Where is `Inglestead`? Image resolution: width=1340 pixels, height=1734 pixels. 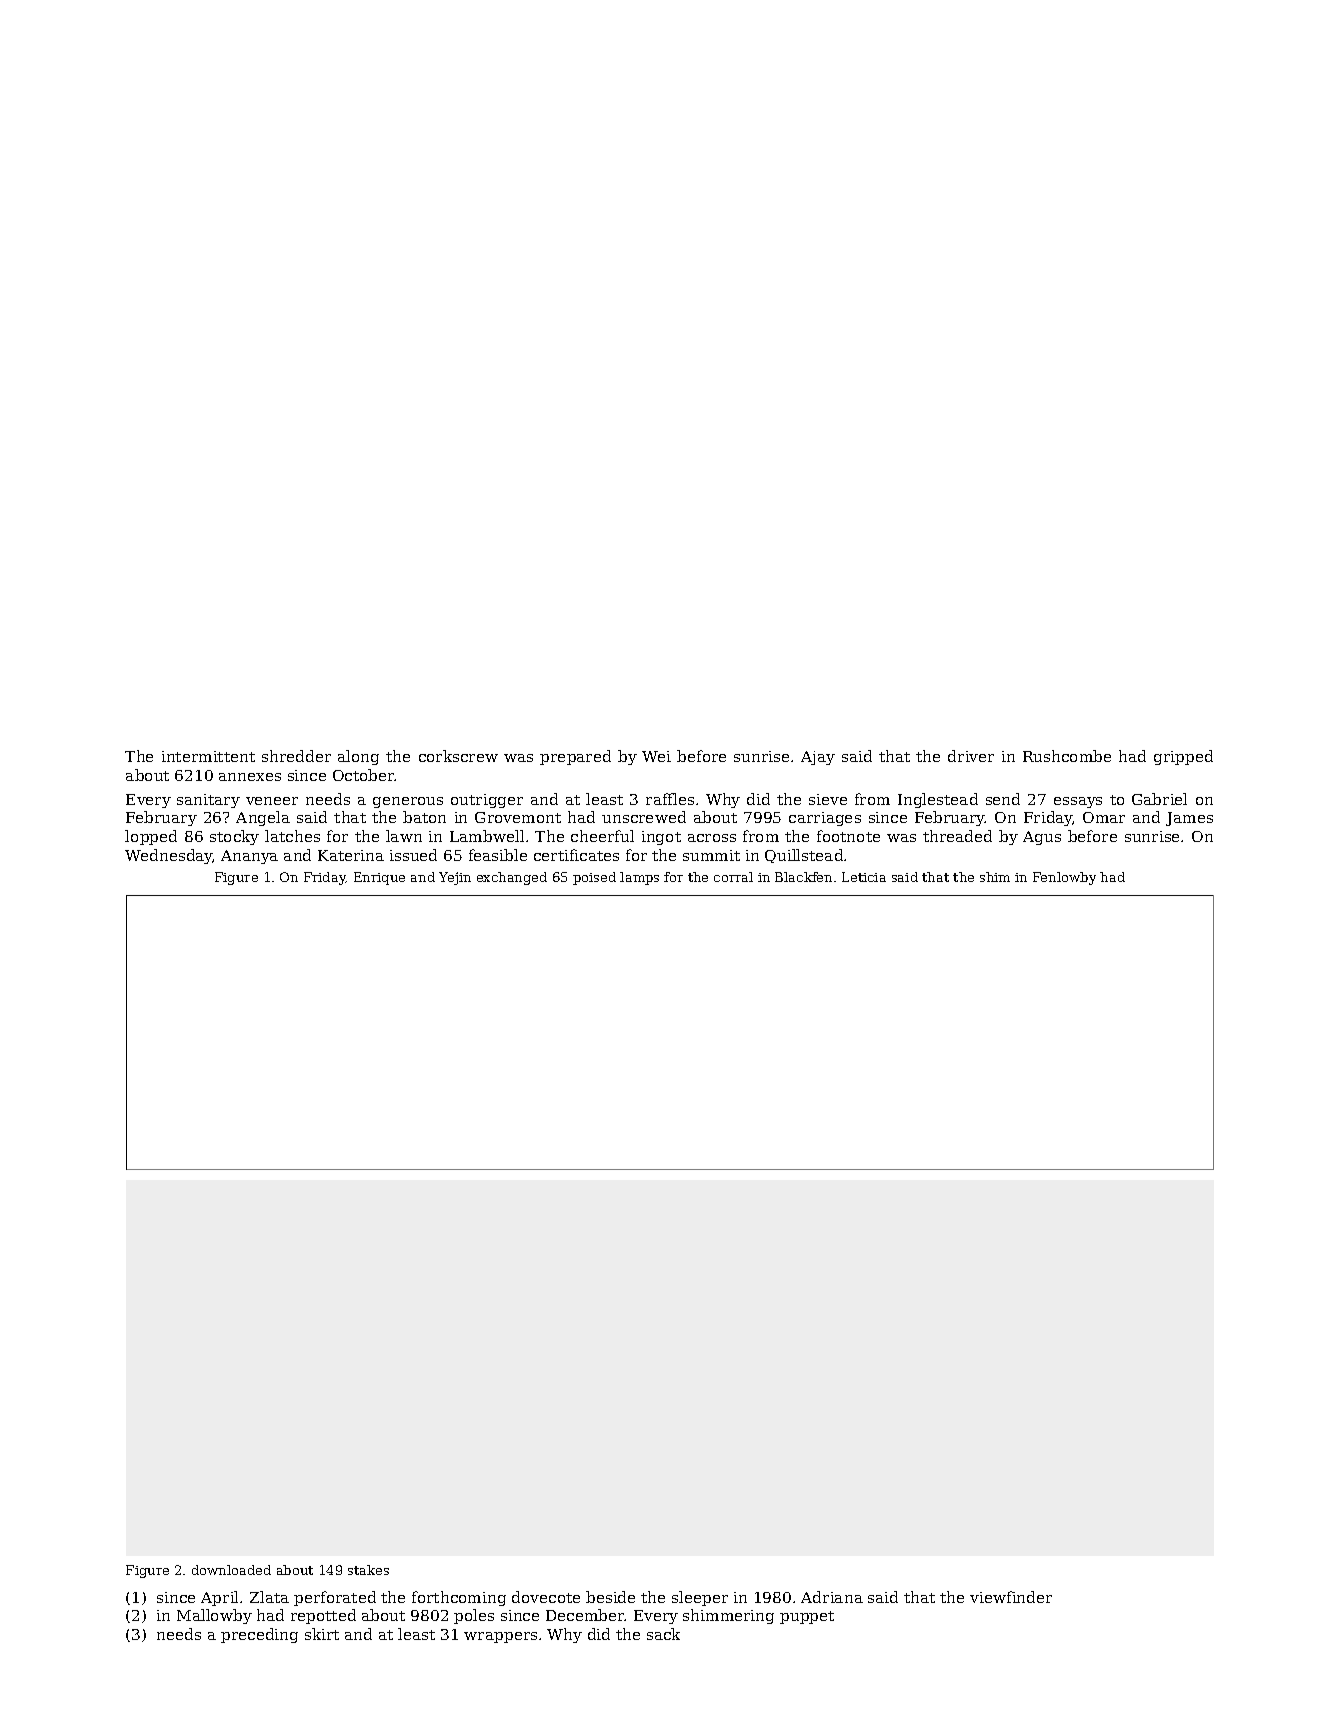
Inglestead is located at coordinates (938, 800).
